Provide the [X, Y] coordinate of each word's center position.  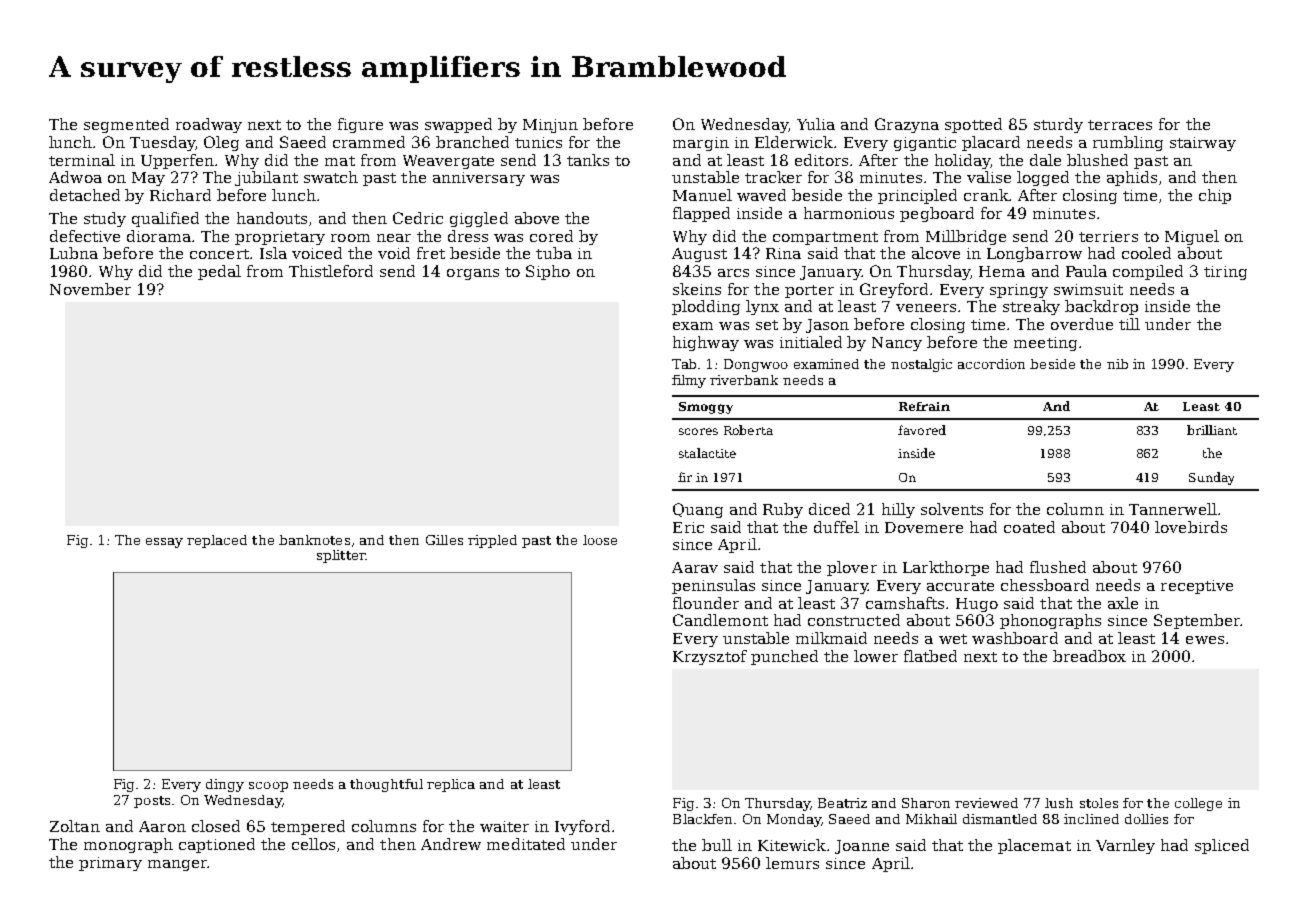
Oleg [221, 143]
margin [701, 144]
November [90, 289]
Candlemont [720, 620]
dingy [225, 785]
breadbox [1089, 656]
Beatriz [842, 803]
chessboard [1045, 585]
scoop [268, 787]
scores [698, 431]
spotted [973, 125]
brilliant [1212, 430]
